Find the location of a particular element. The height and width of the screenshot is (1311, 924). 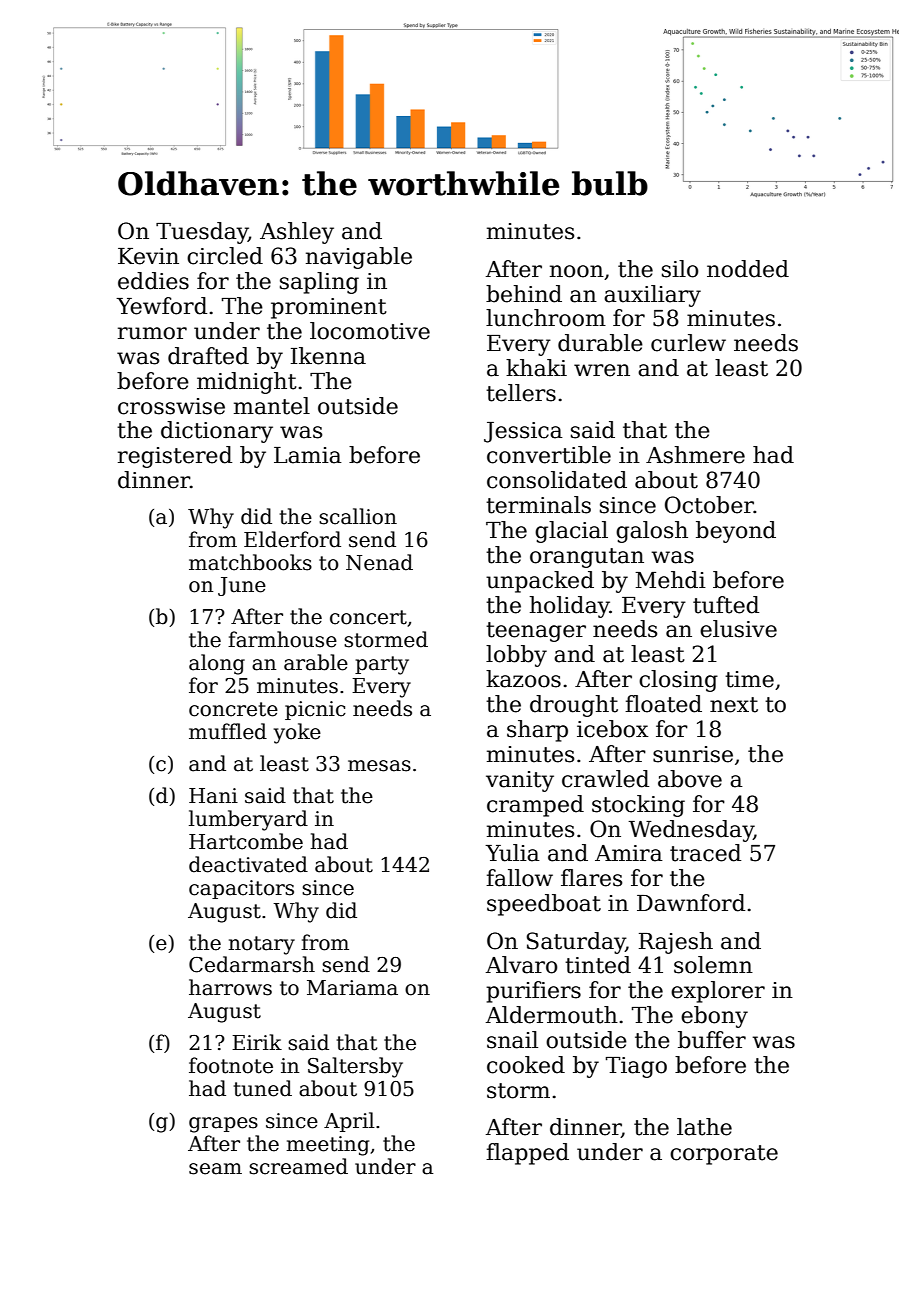

lathe is located at coordinates (704, 1127).
